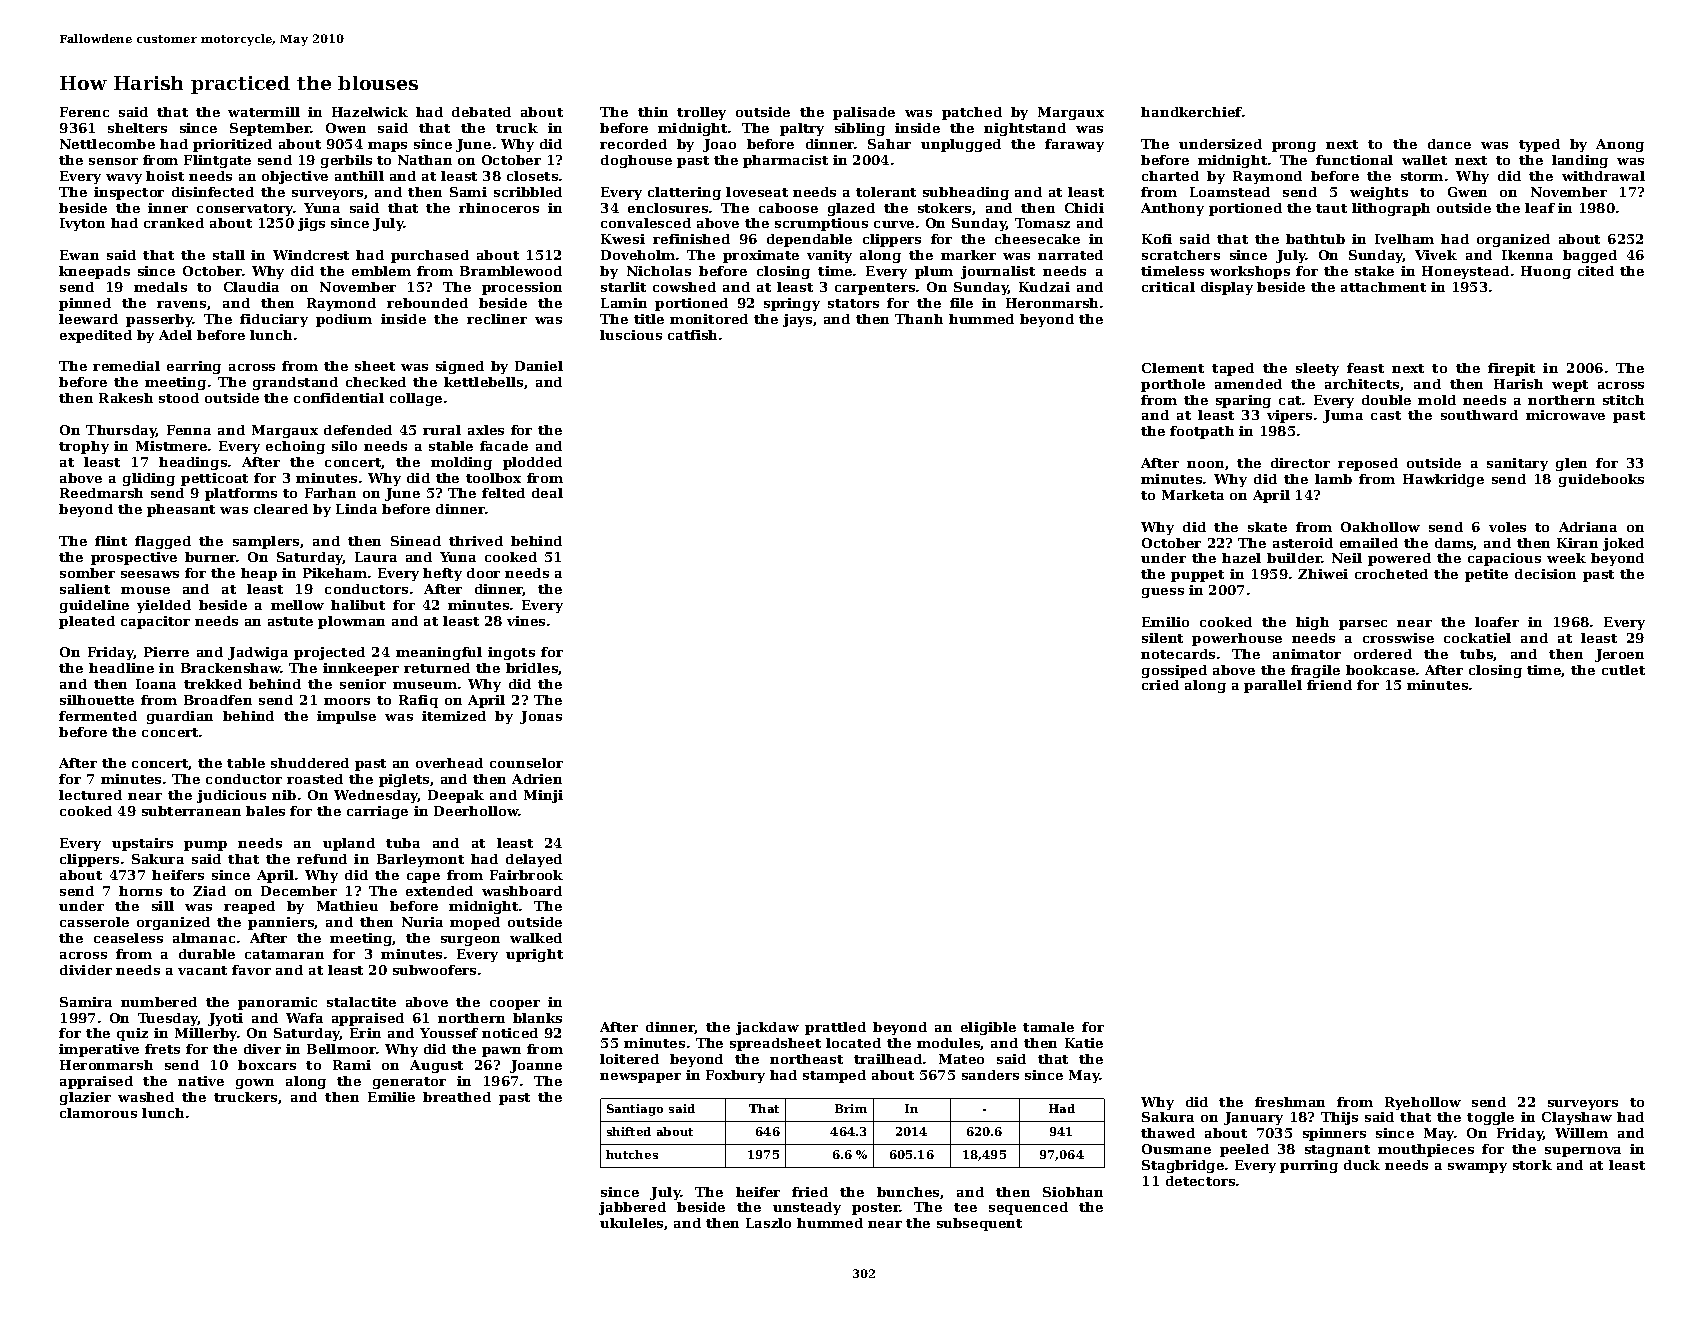  Describe the element at coordinates (543, 796) in the screenshot. I see `Minji` at that location.
